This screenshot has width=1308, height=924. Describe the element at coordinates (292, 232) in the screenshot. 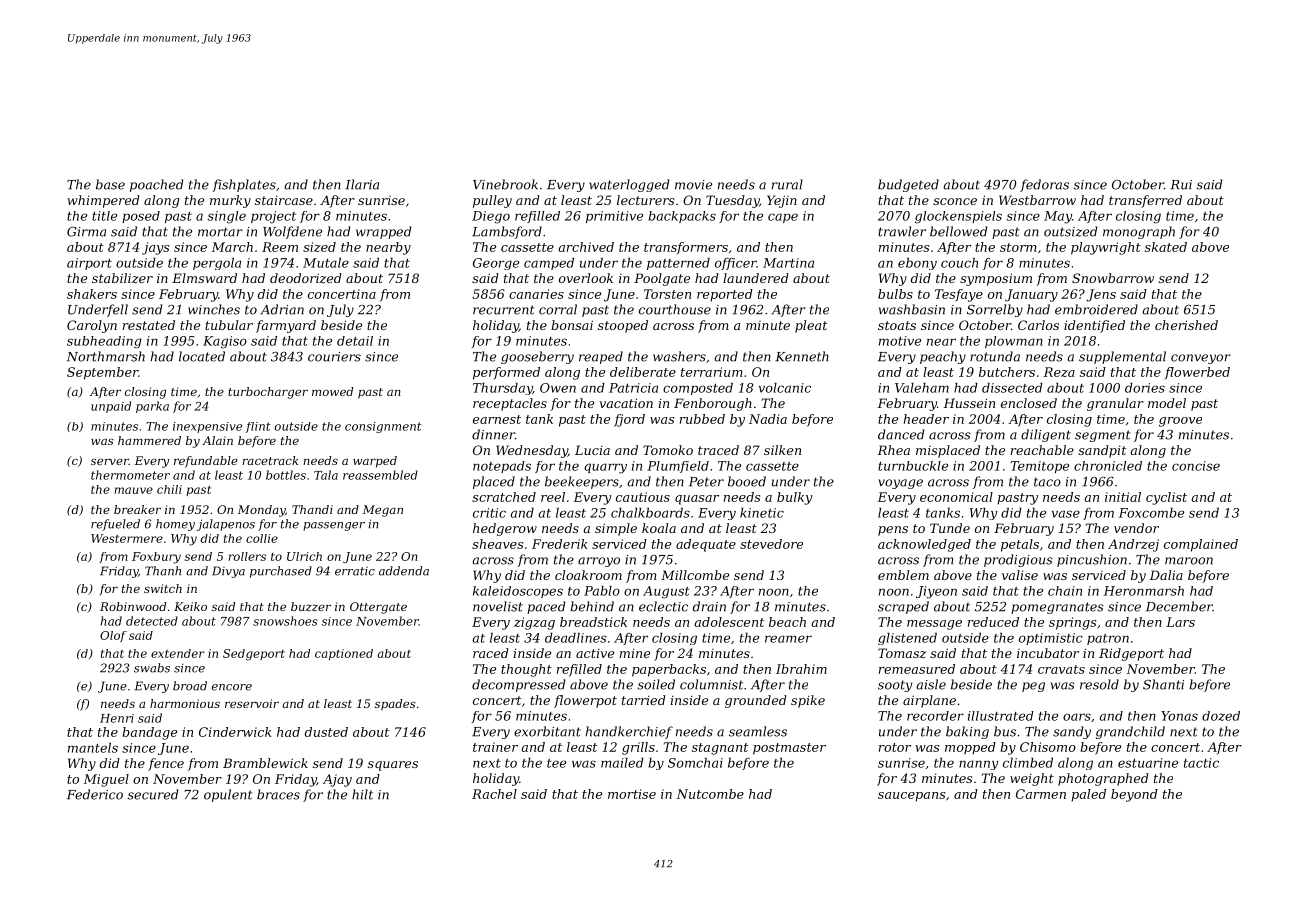

I see `Wolfdene` at that location.
